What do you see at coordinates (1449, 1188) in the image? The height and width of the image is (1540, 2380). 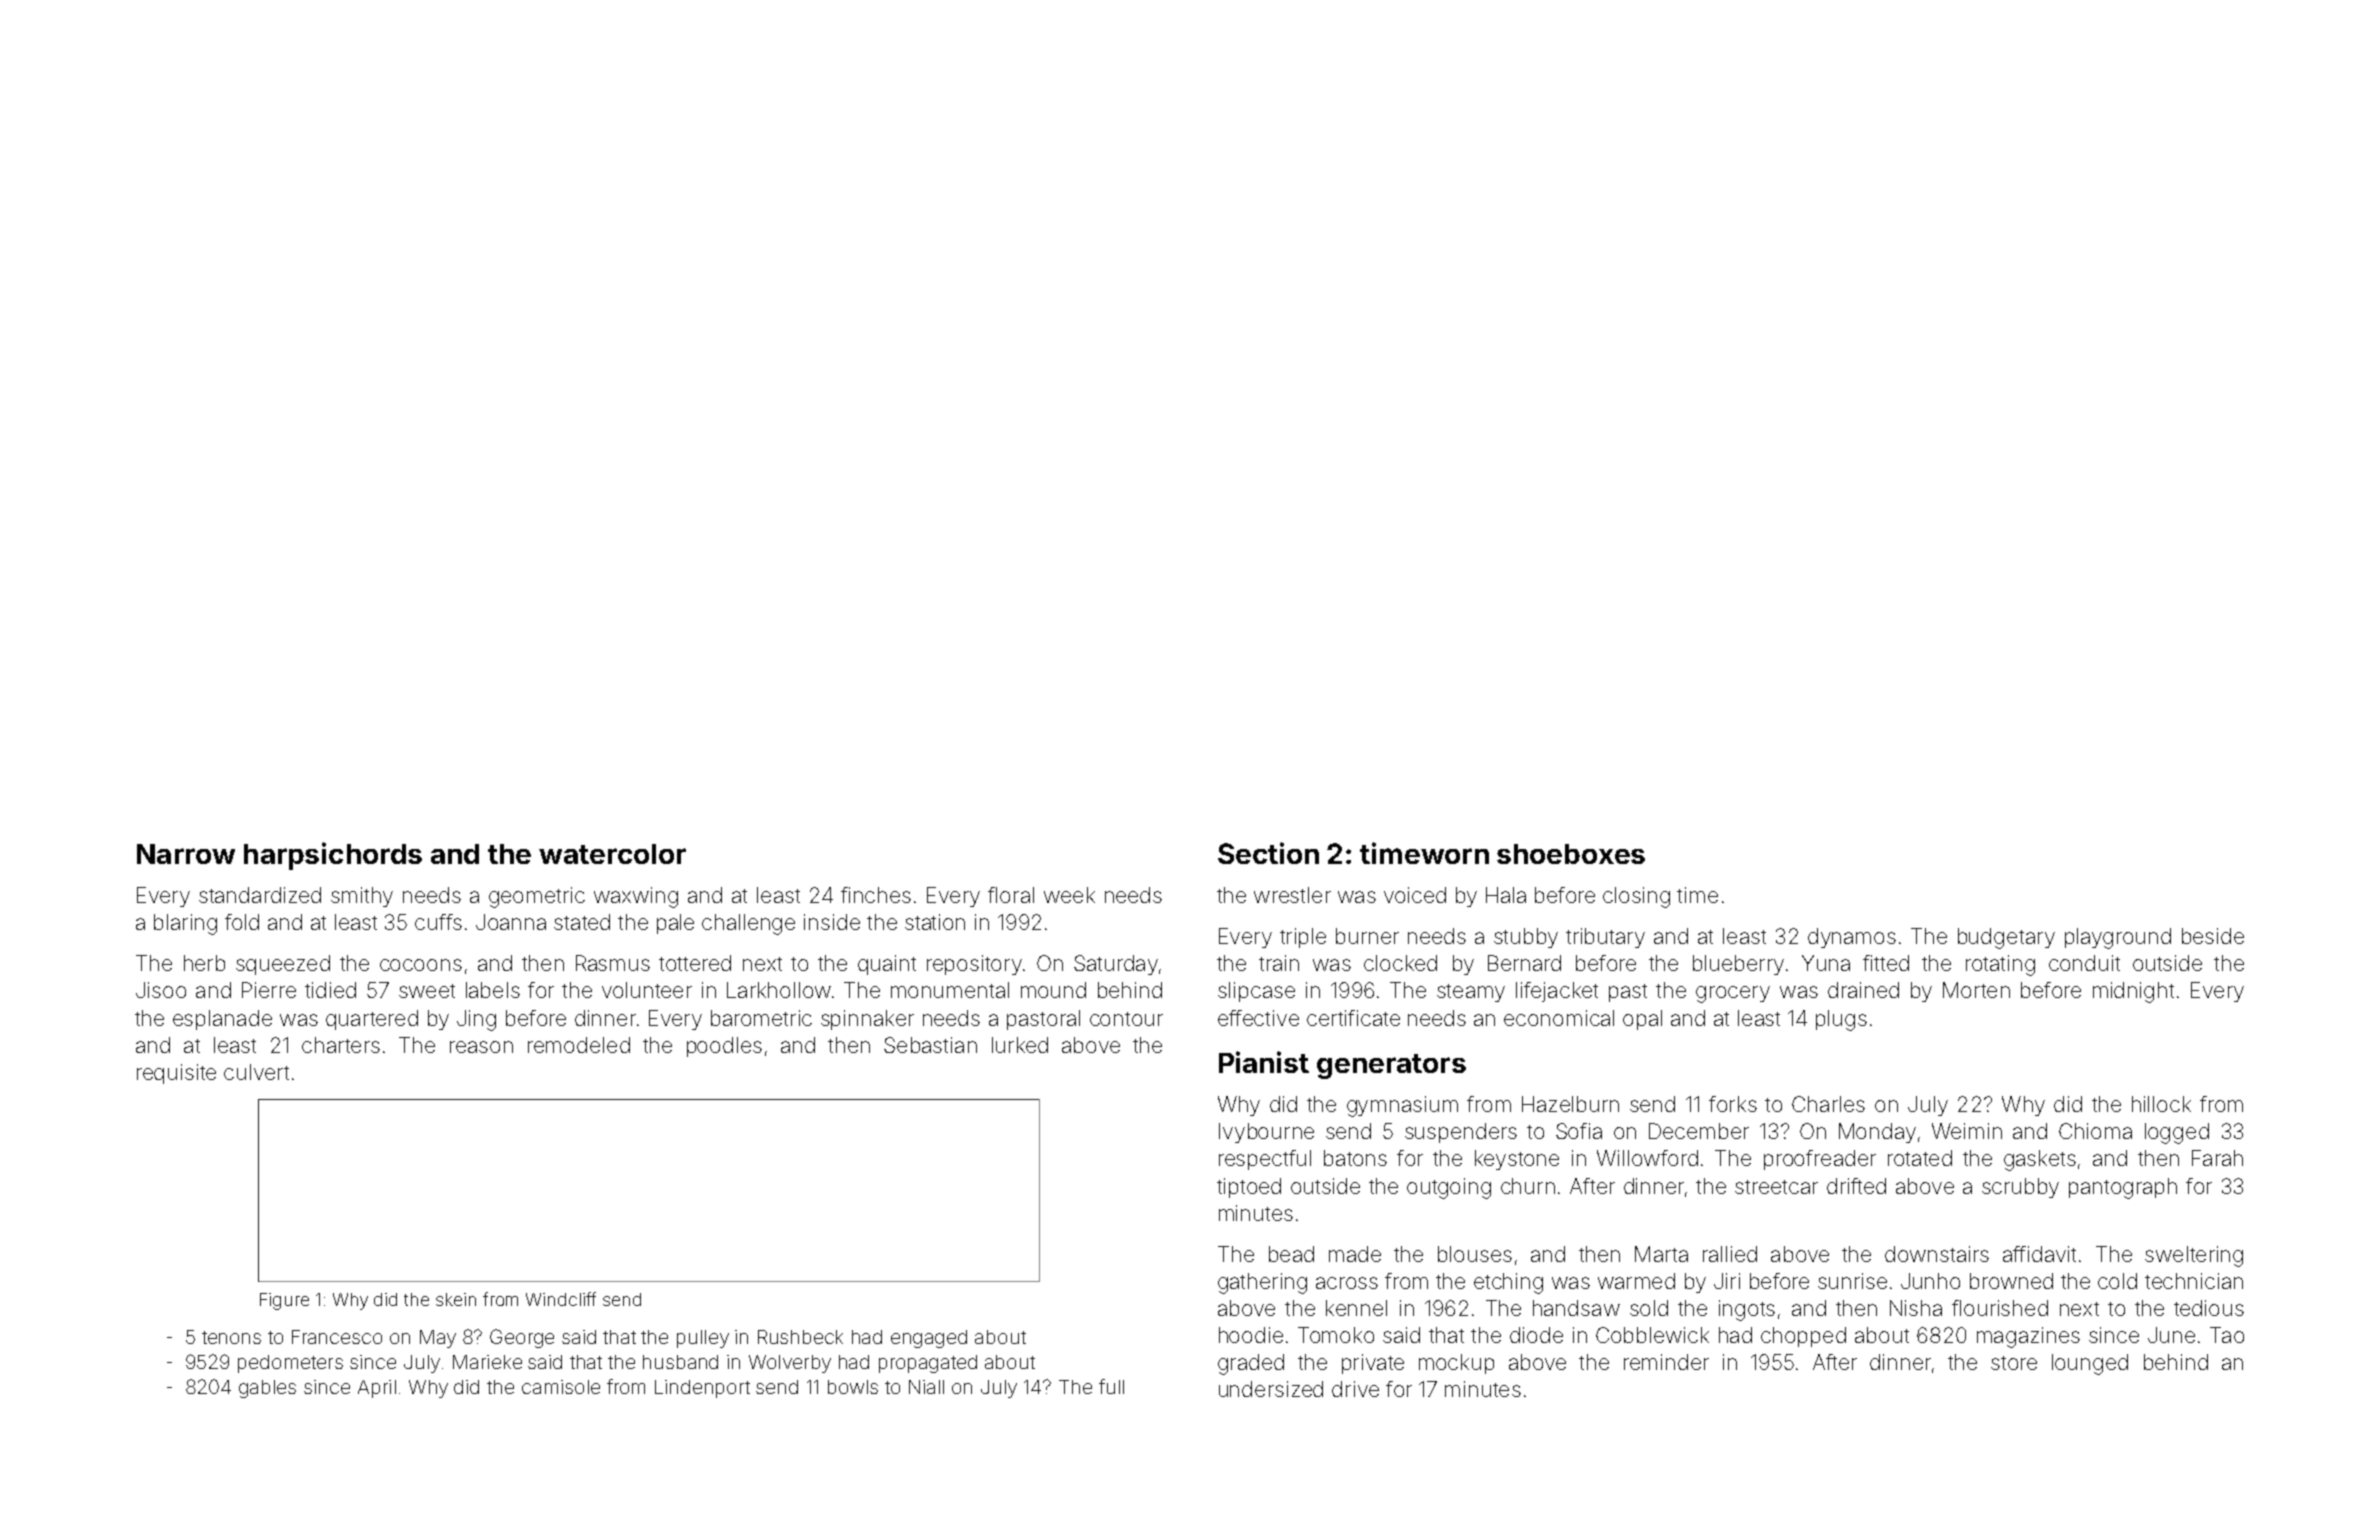 I see `outgoing` at bounding box center [1449, 1188].
